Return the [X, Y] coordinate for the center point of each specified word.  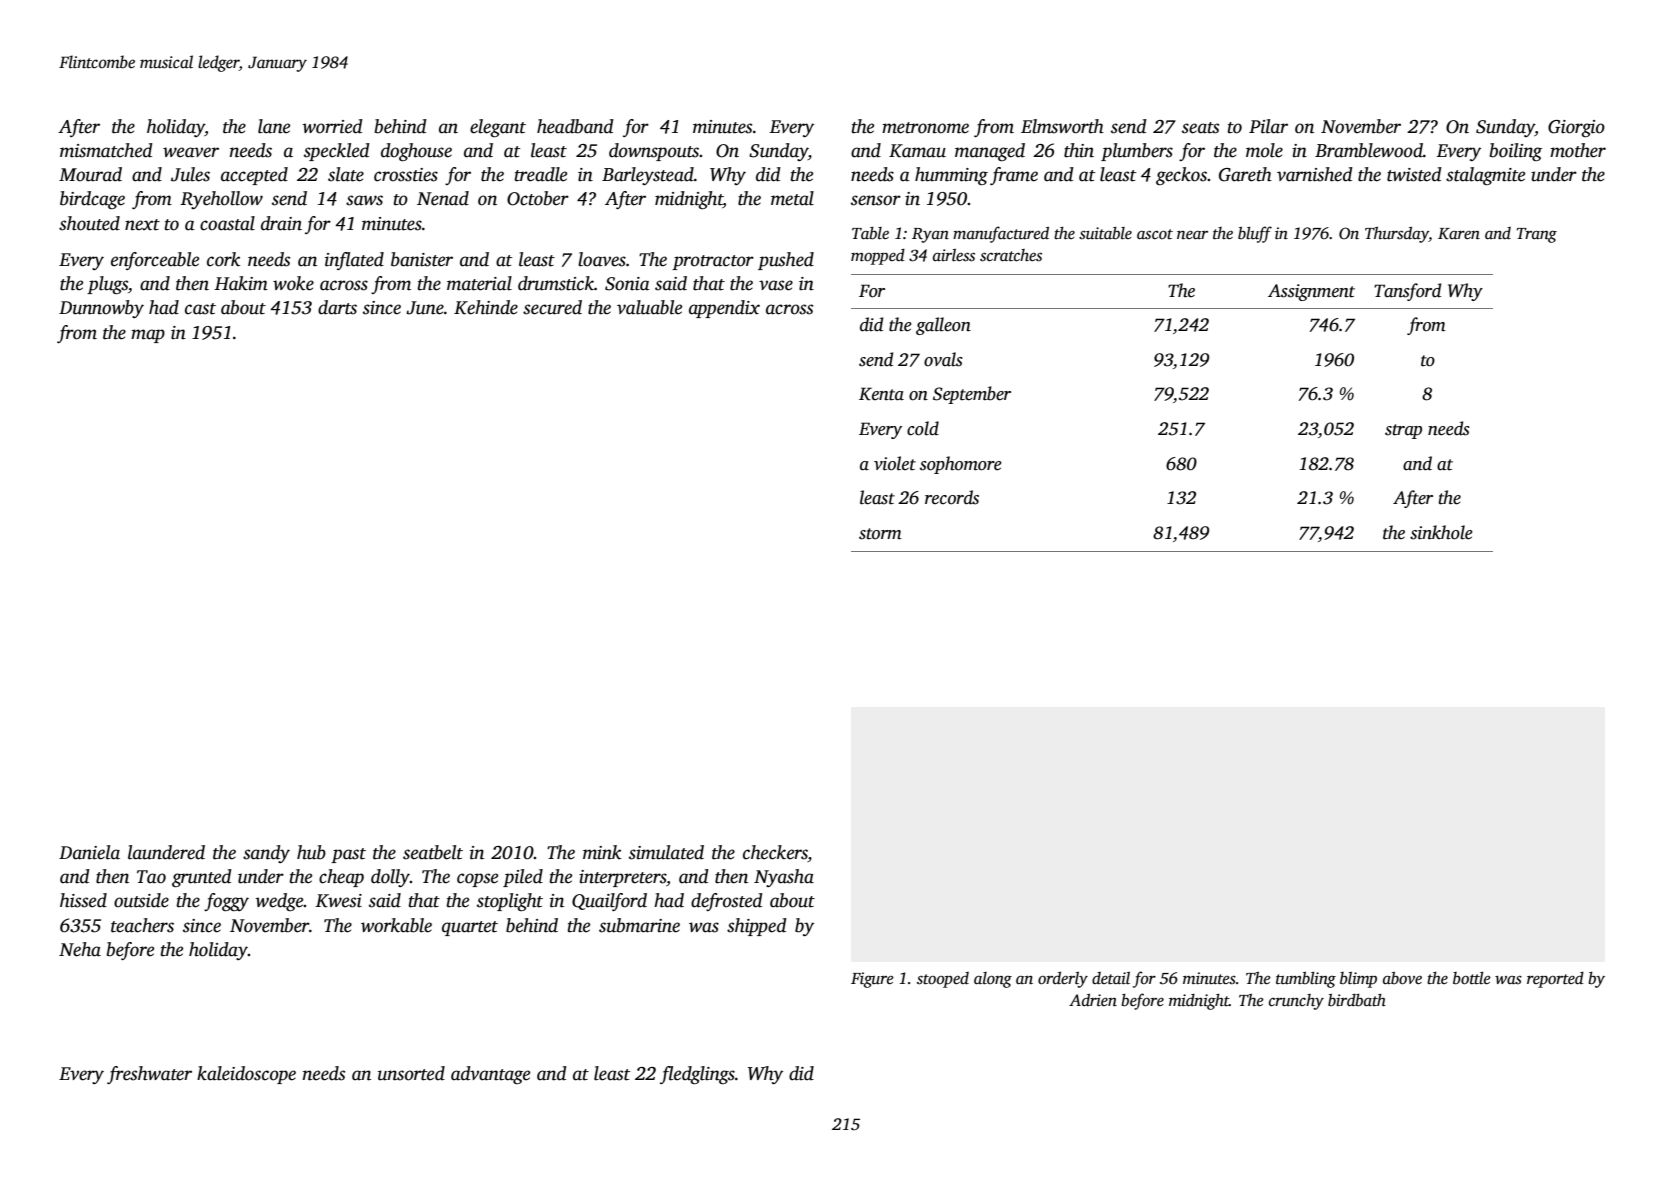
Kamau [917, 151]
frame [1014, 176]
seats [1200, 128]
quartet [470, 928]
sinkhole [1441, 532]
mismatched [106, 150]
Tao [151, 877]
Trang [1537, 235]
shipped [757, 927]
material [479, 283]
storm [880, 534]
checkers [775, 853]
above [1402, 978]
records [952, 497]
